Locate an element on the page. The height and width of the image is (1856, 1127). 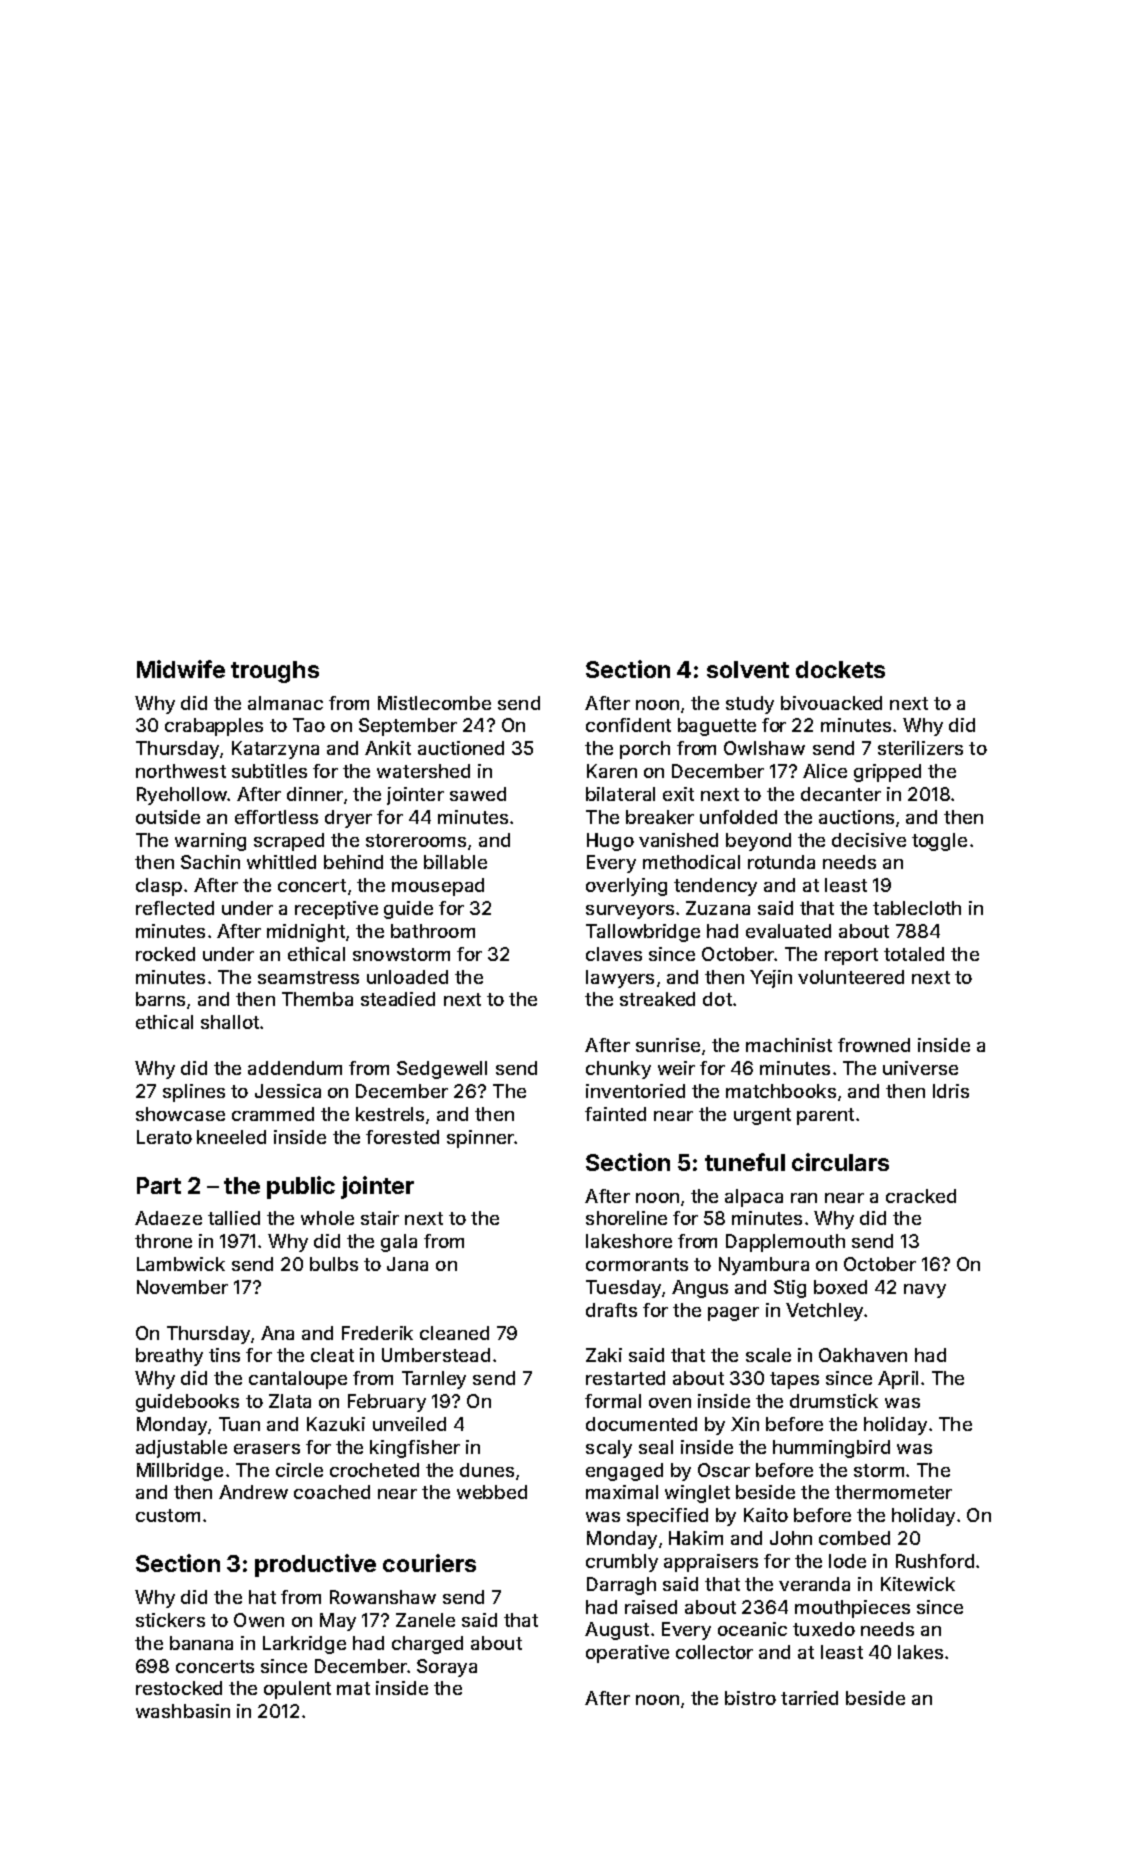
washbasin is located at coordinates (183, 1711).
